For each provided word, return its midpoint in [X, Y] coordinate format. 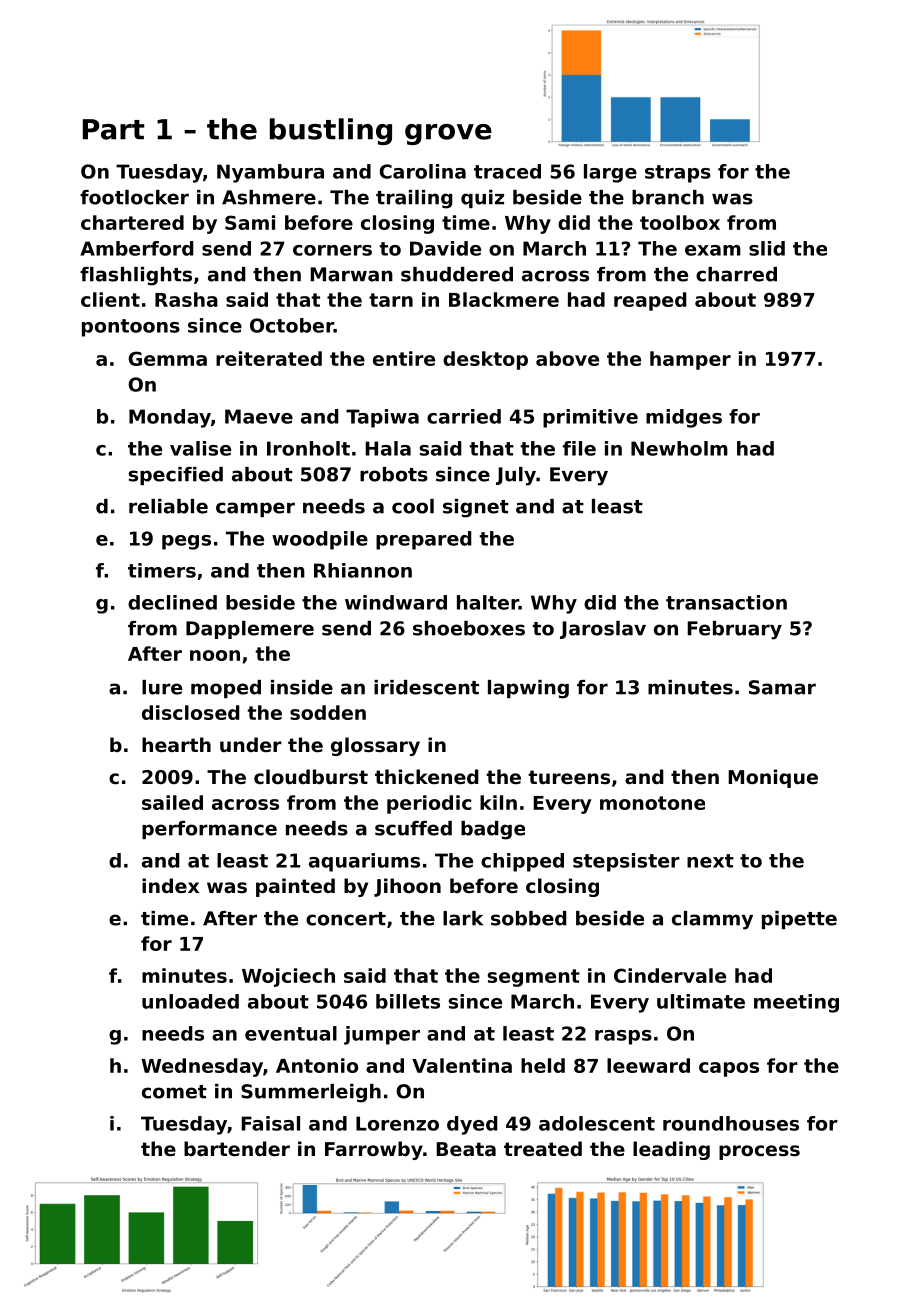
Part [114, 129]
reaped [650, 301]
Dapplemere [250, 630]
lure [162, 687]
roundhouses [731, 1123]
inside [302, 687]
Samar [782, 687]
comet [174, 1092]
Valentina [462, 1065]
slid [767, 248]
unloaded [190, 1001]
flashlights [136, 276]
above [567, 358]
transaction [726, 602]
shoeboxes [469, 628]
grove [448, 134]
